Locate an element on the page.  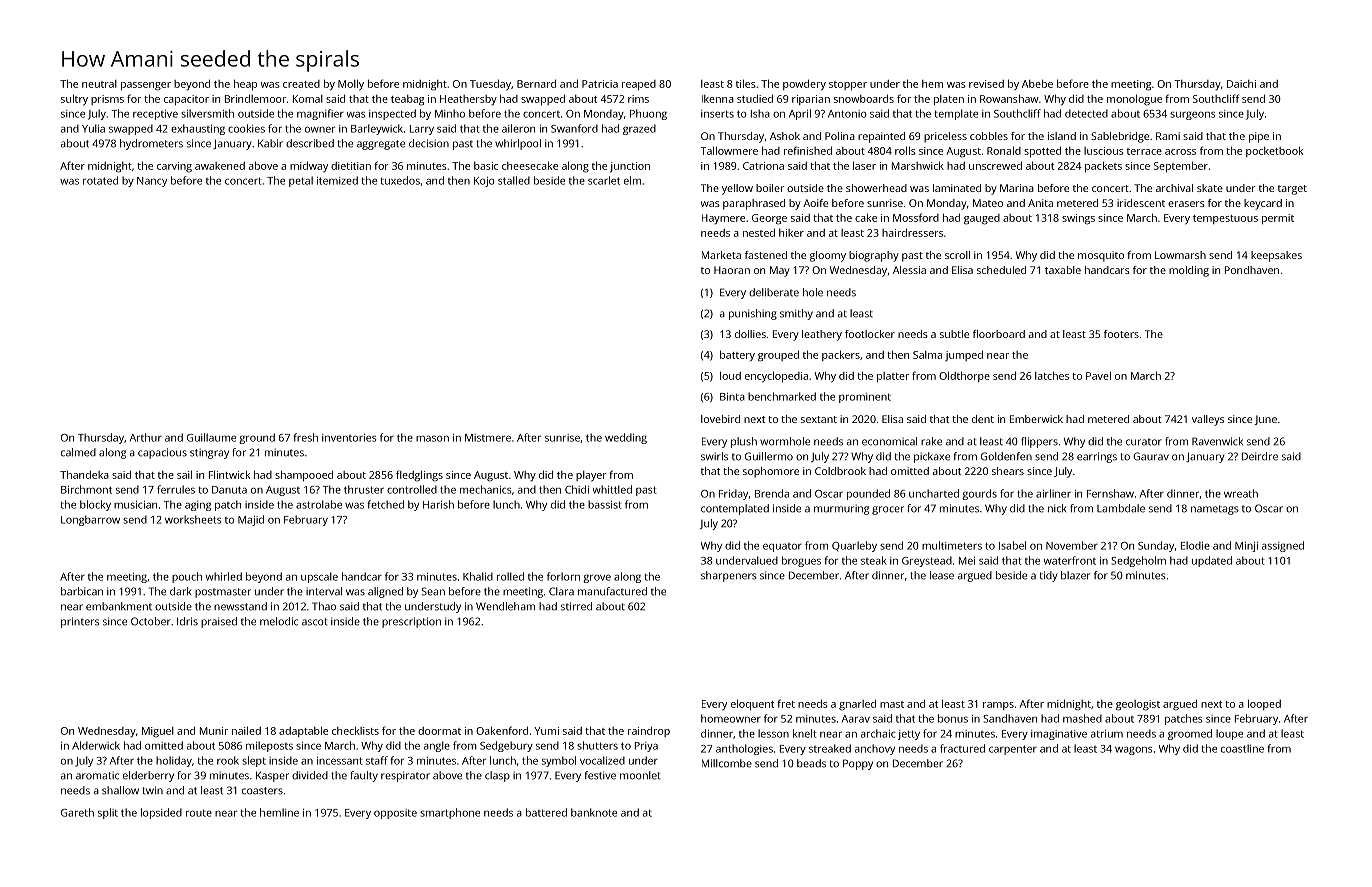
Nancy is located at coordinates (152, 182).
